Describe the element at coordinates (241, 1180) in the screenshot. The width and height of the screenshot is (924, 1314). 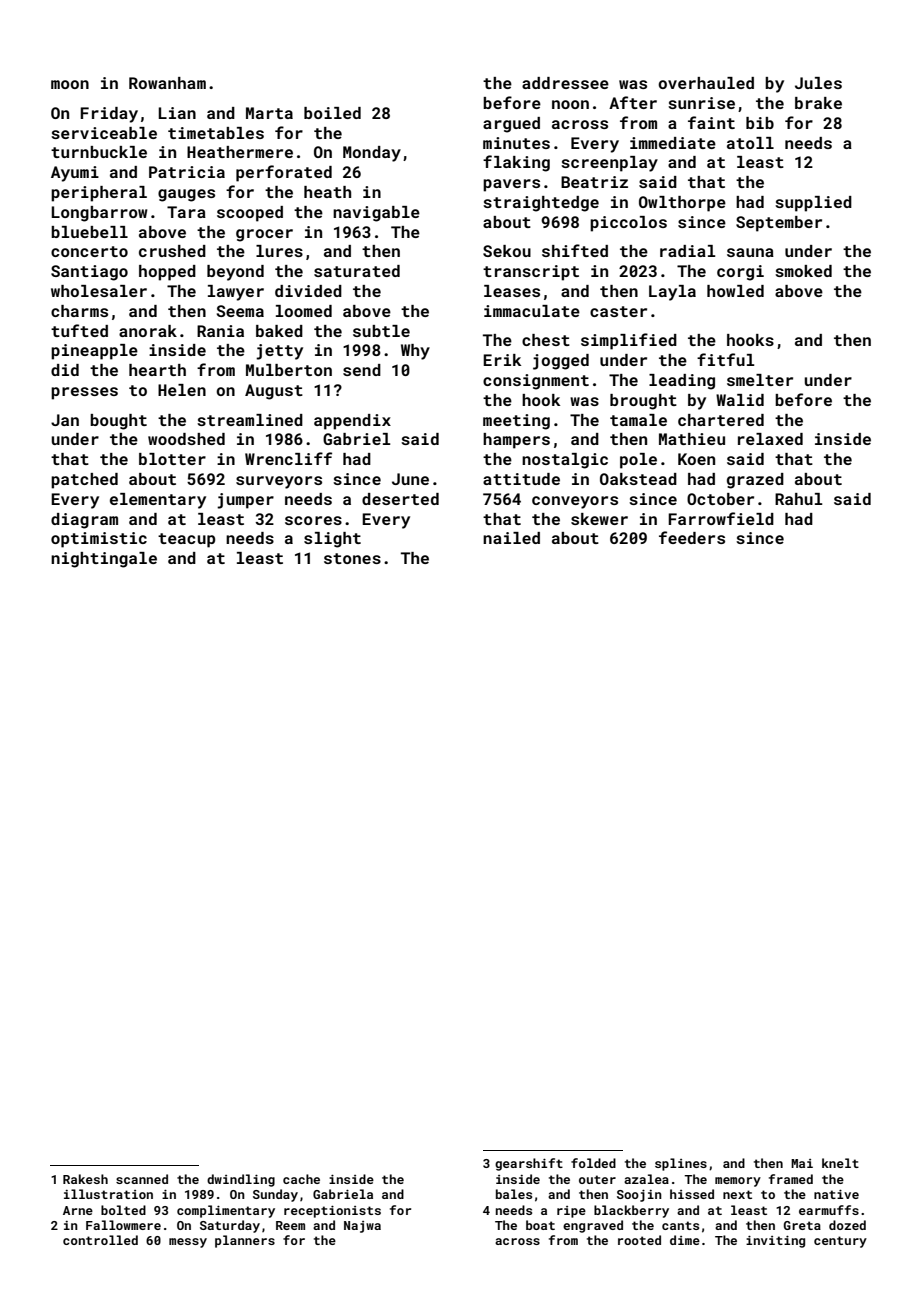
I see `dwindling` at that location.
